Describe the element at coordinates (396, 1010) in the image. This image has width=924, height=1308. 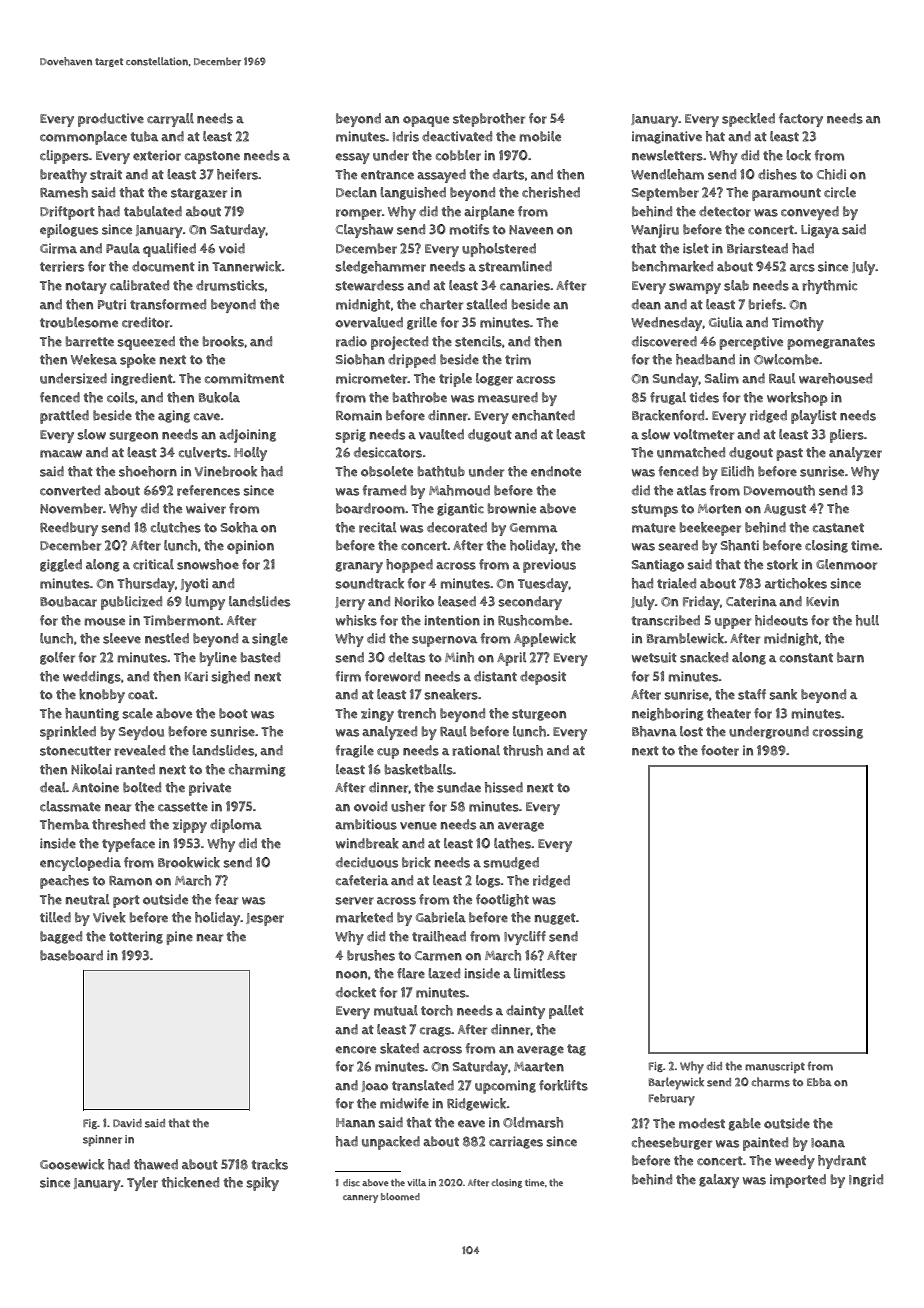
I see `mutual` at that location.
